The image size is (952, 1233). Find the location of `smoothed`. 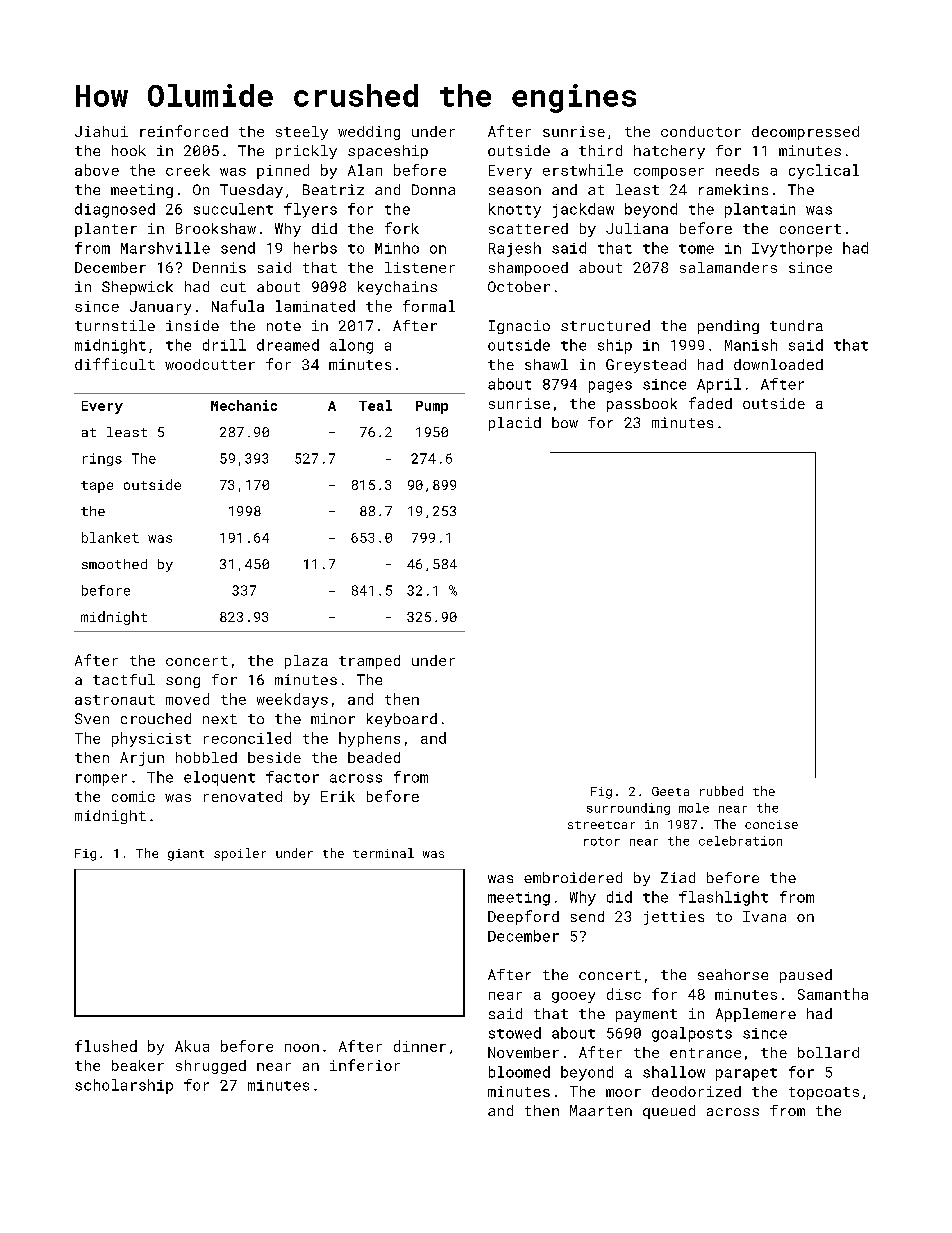

smoothed is located at coordinates (114, 564).
